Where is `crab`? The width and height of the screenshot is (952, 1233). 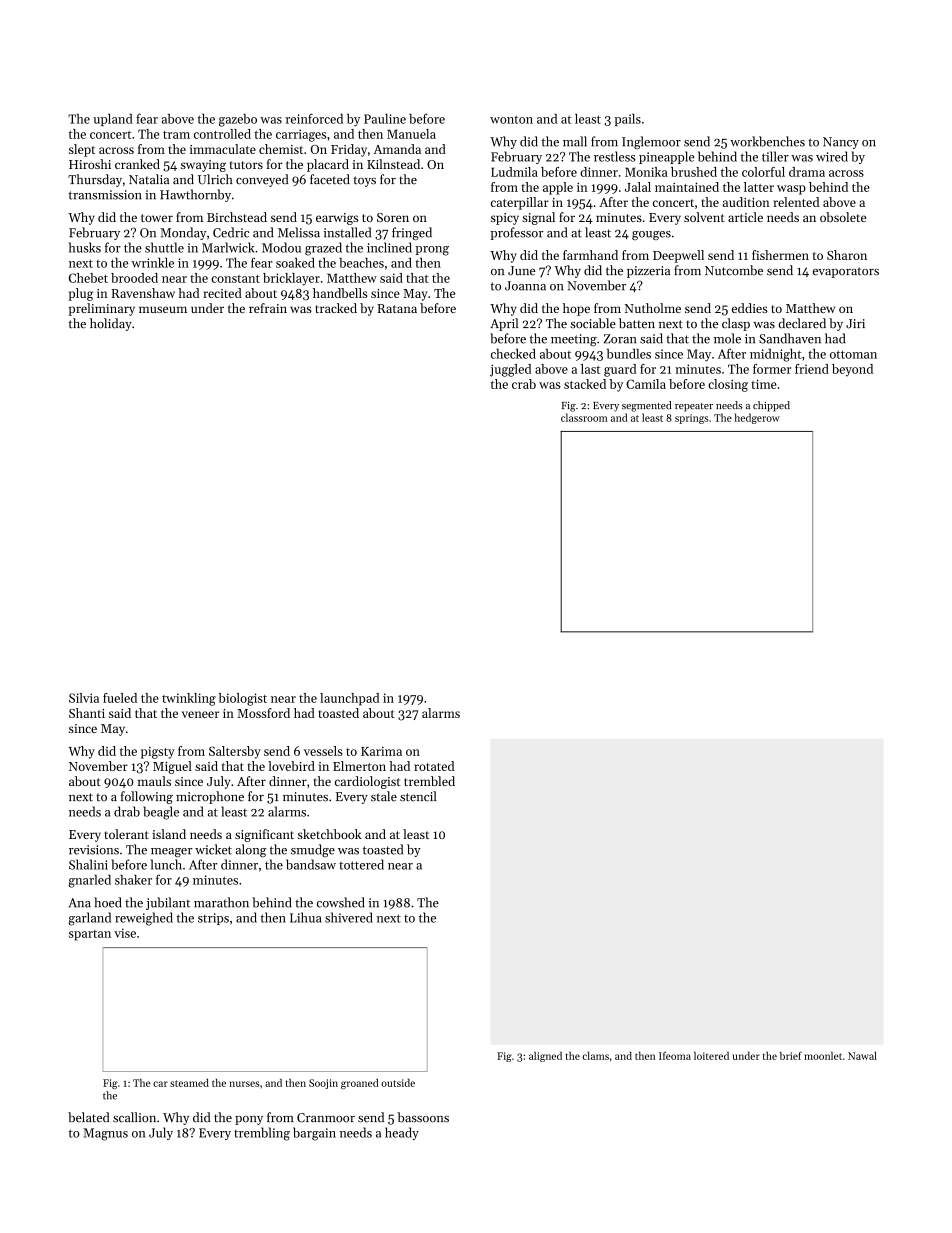 crab is located at coordinates (524, 384).
